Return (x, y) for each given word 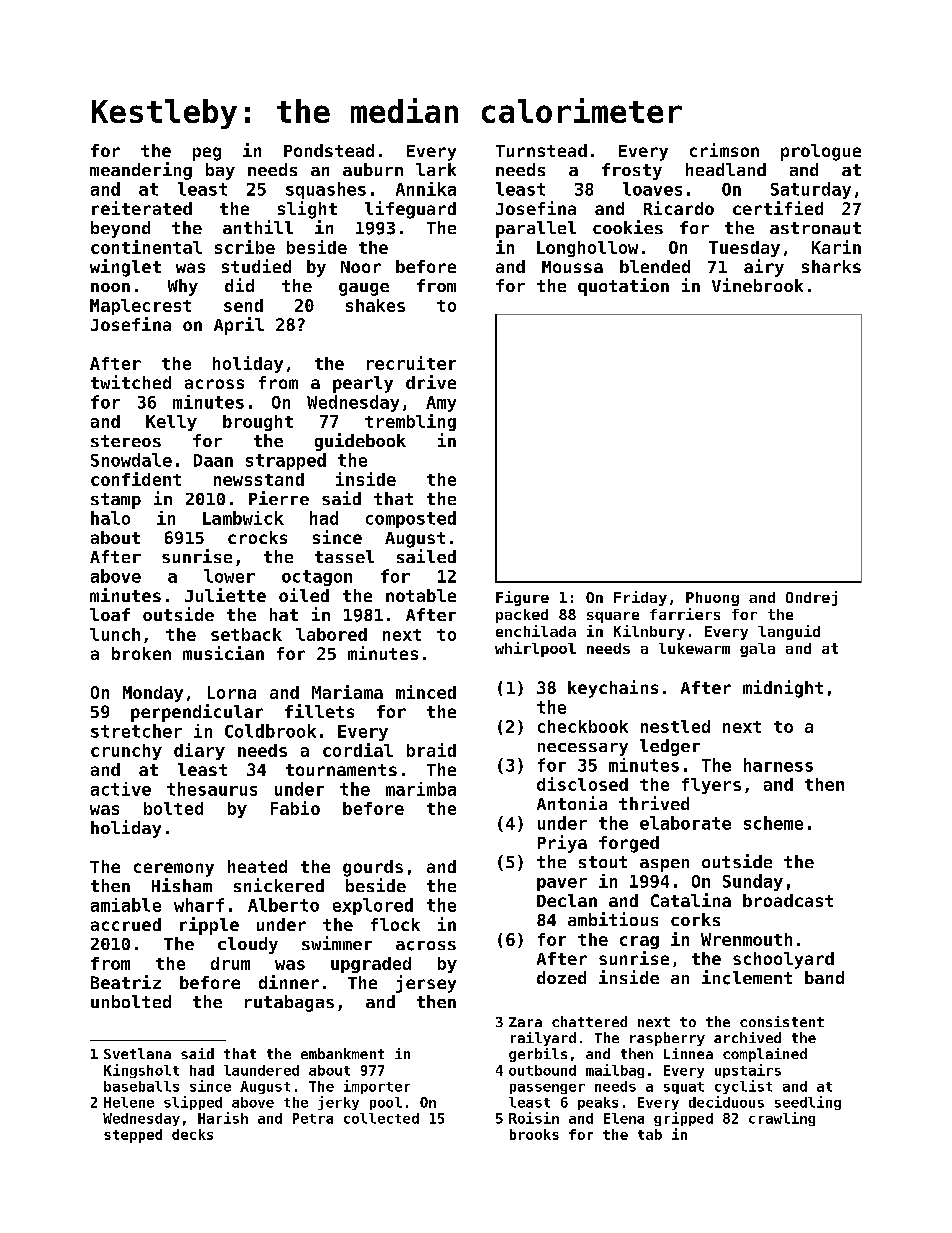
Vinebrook (757, 285)
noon (110, 287)
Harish (223, 1118)
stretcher (136, 731)
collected (381, 1118)
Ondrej (811, 598)
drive (431, 382)
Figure (522, 598)
